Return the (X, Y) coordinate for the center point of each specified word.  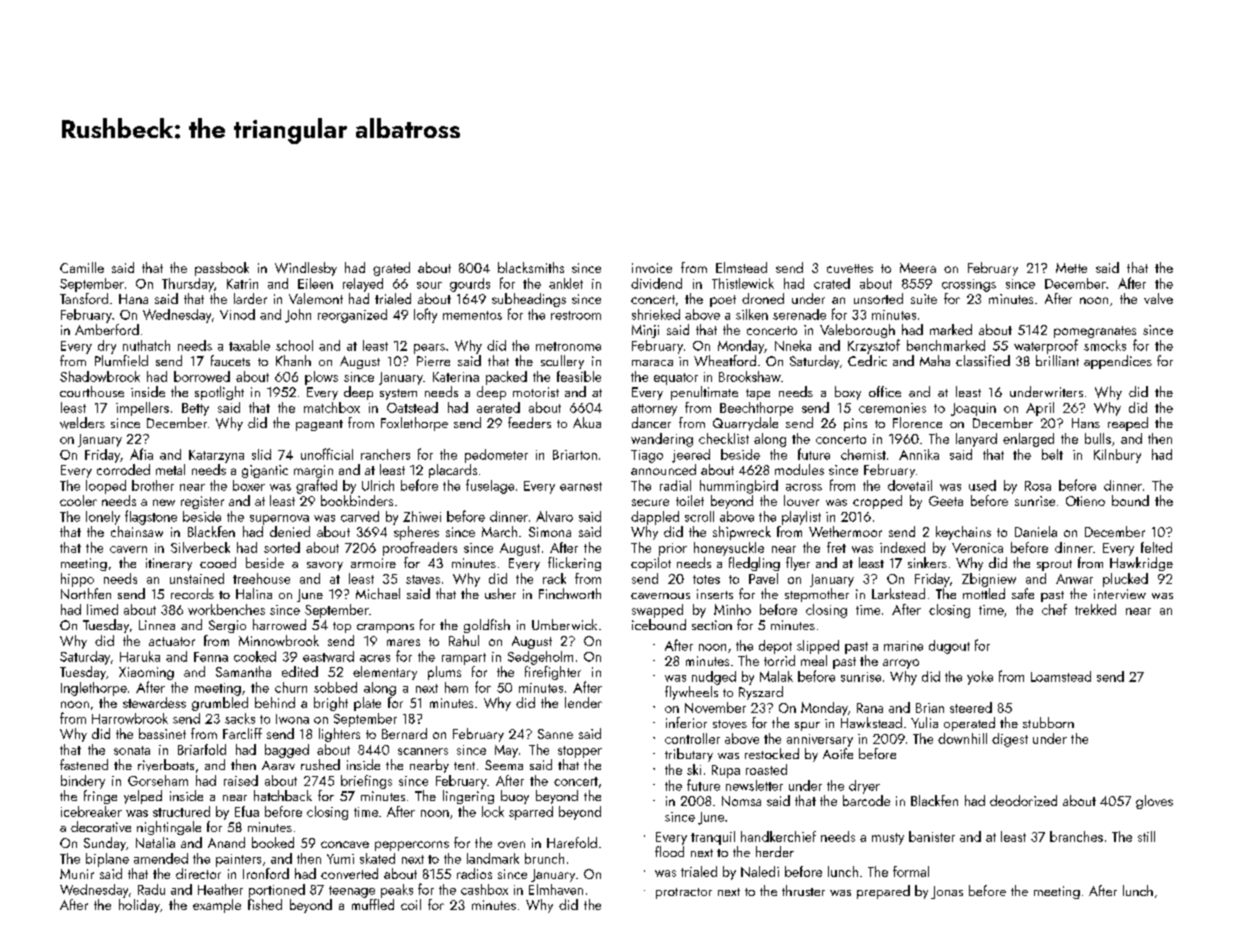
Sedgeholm (540, 658)
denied (290, 531)
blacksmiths (531, 267)
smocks (1105, 345)
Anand (226, 842)
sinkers (927, 562)
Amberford (107, 329)
